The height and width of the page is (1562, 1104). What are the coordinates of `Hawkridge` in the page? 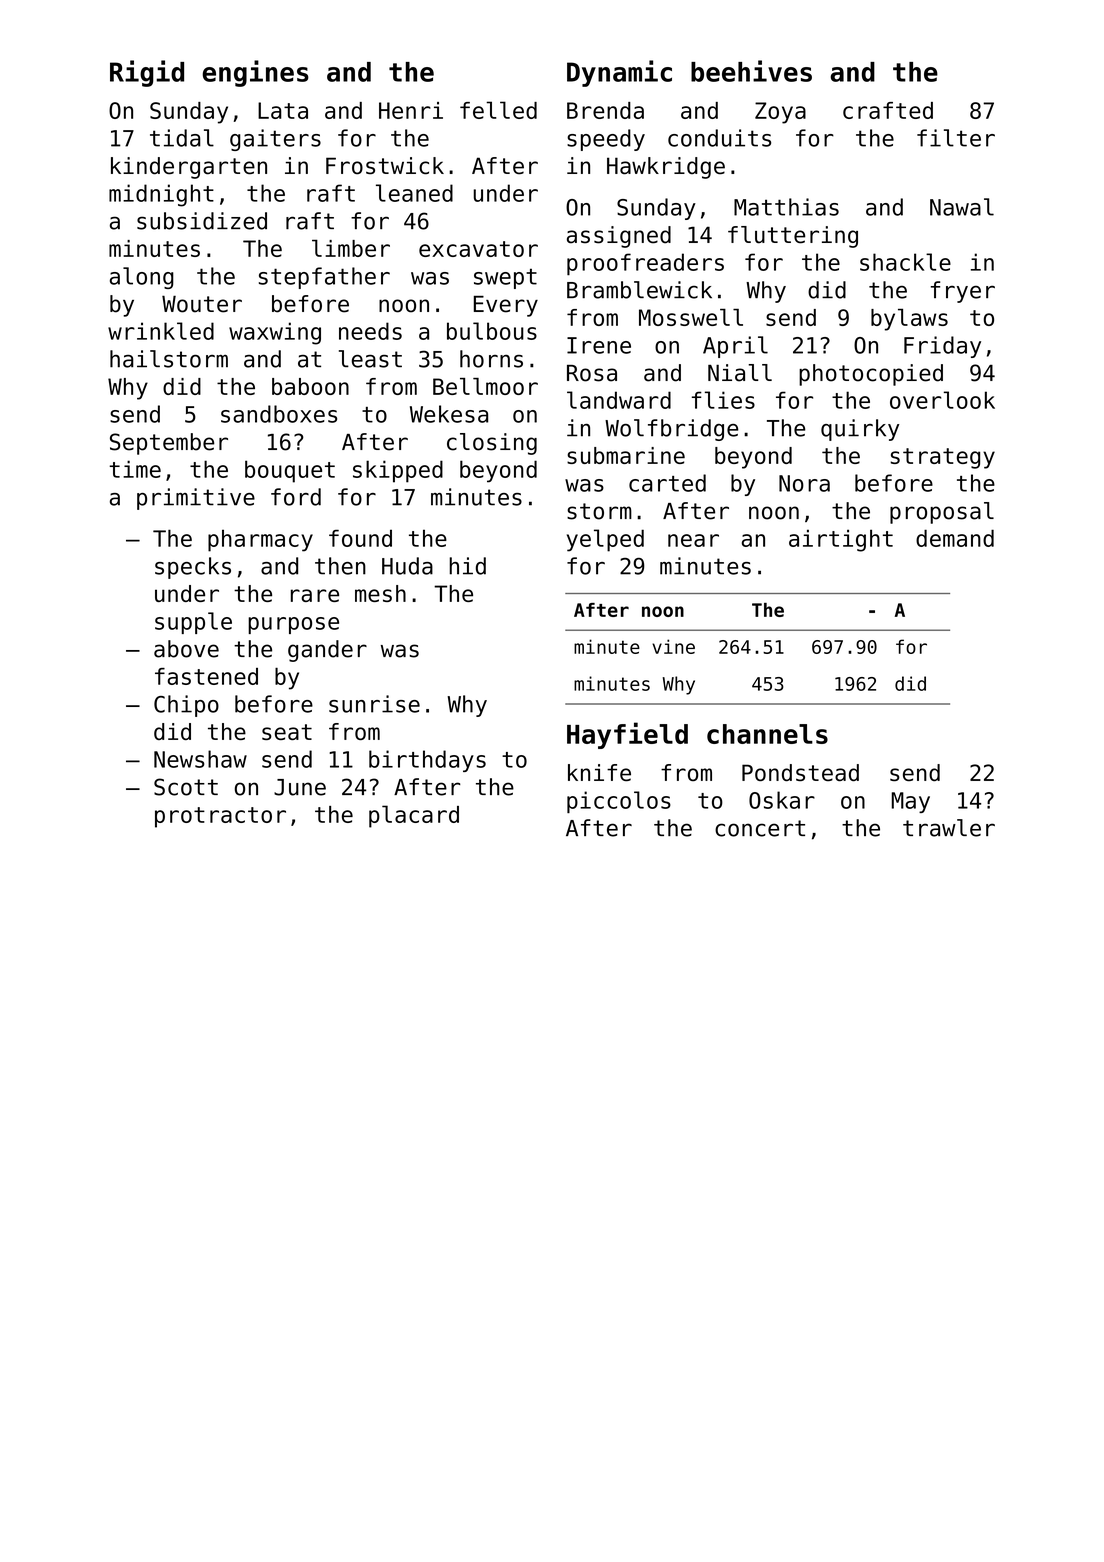 It's located at (666, 168).
